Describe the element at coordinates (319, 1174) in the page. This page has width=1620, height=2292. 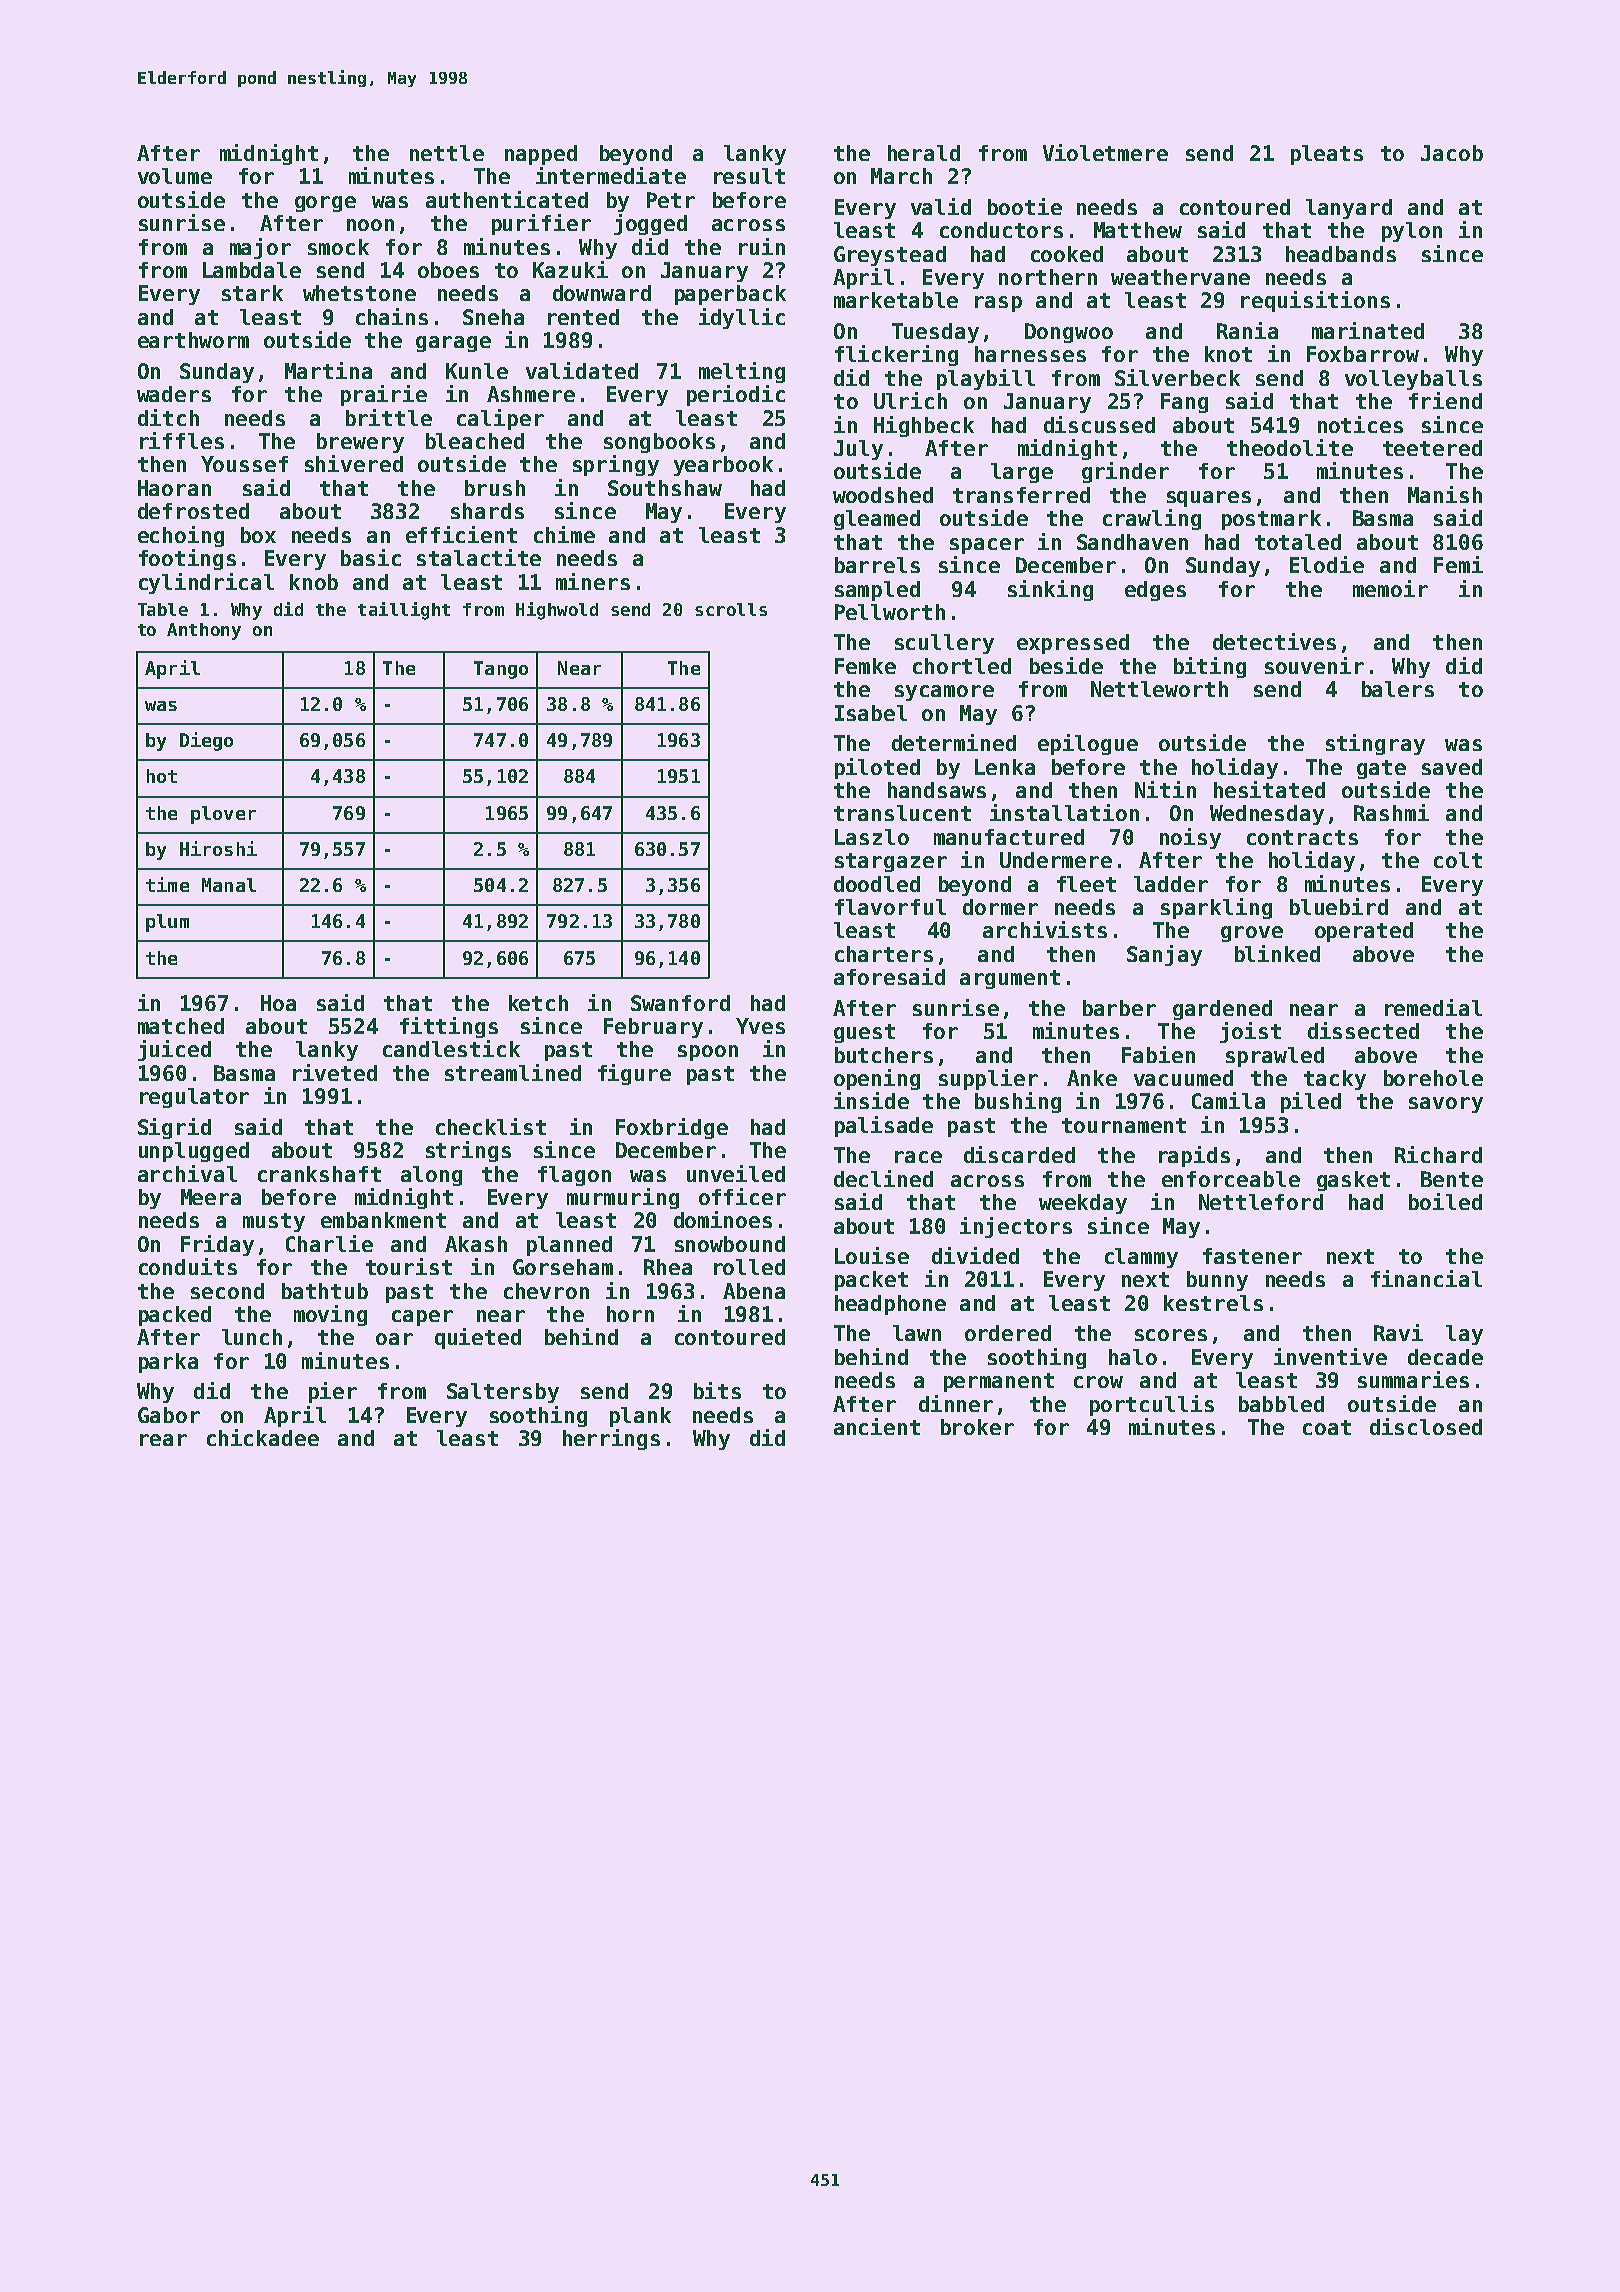
I see `crankshaft` at that location.
